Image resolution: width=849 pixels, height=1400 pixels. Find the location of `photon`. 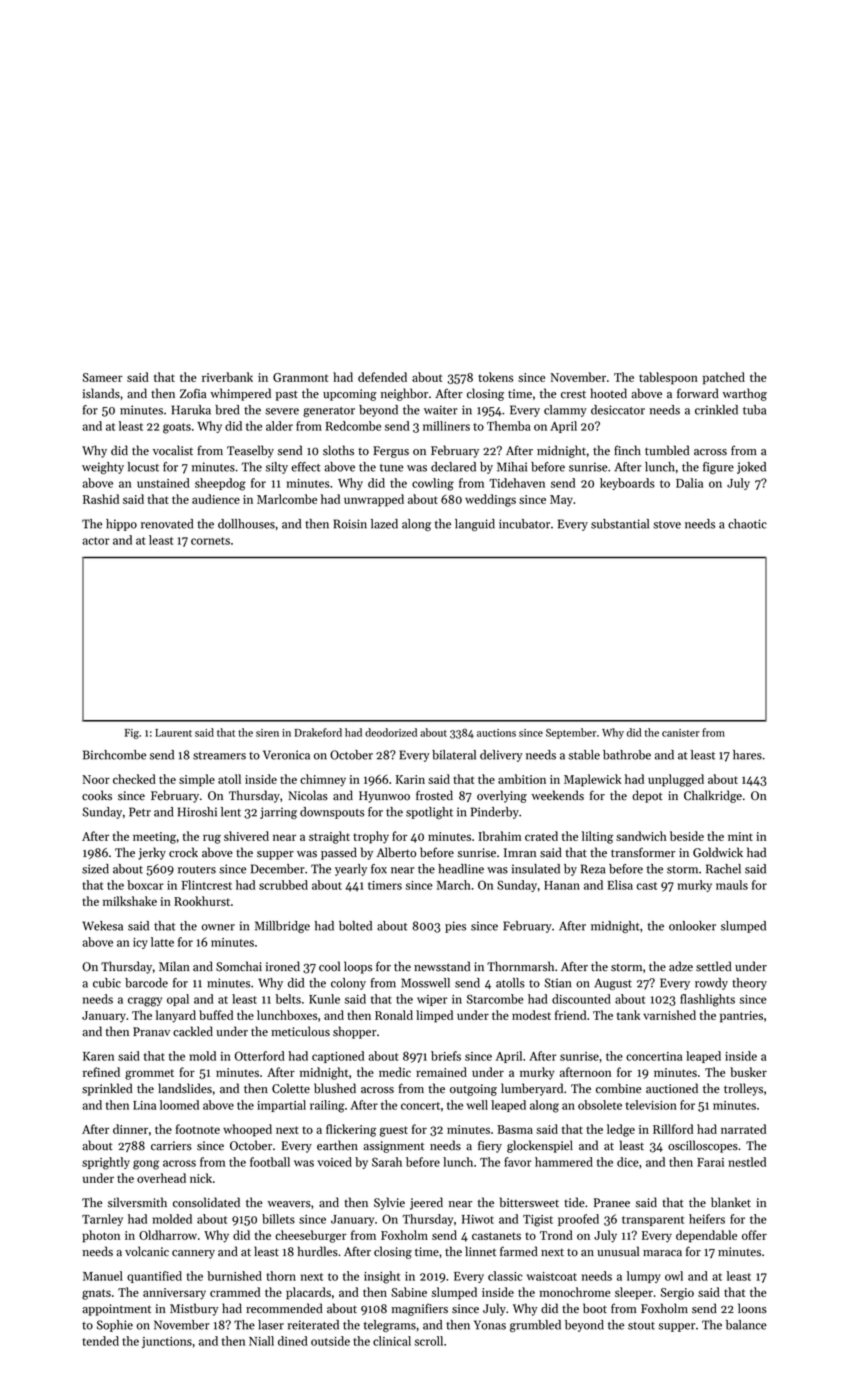

photon is located at coordinates (101, 1236).
